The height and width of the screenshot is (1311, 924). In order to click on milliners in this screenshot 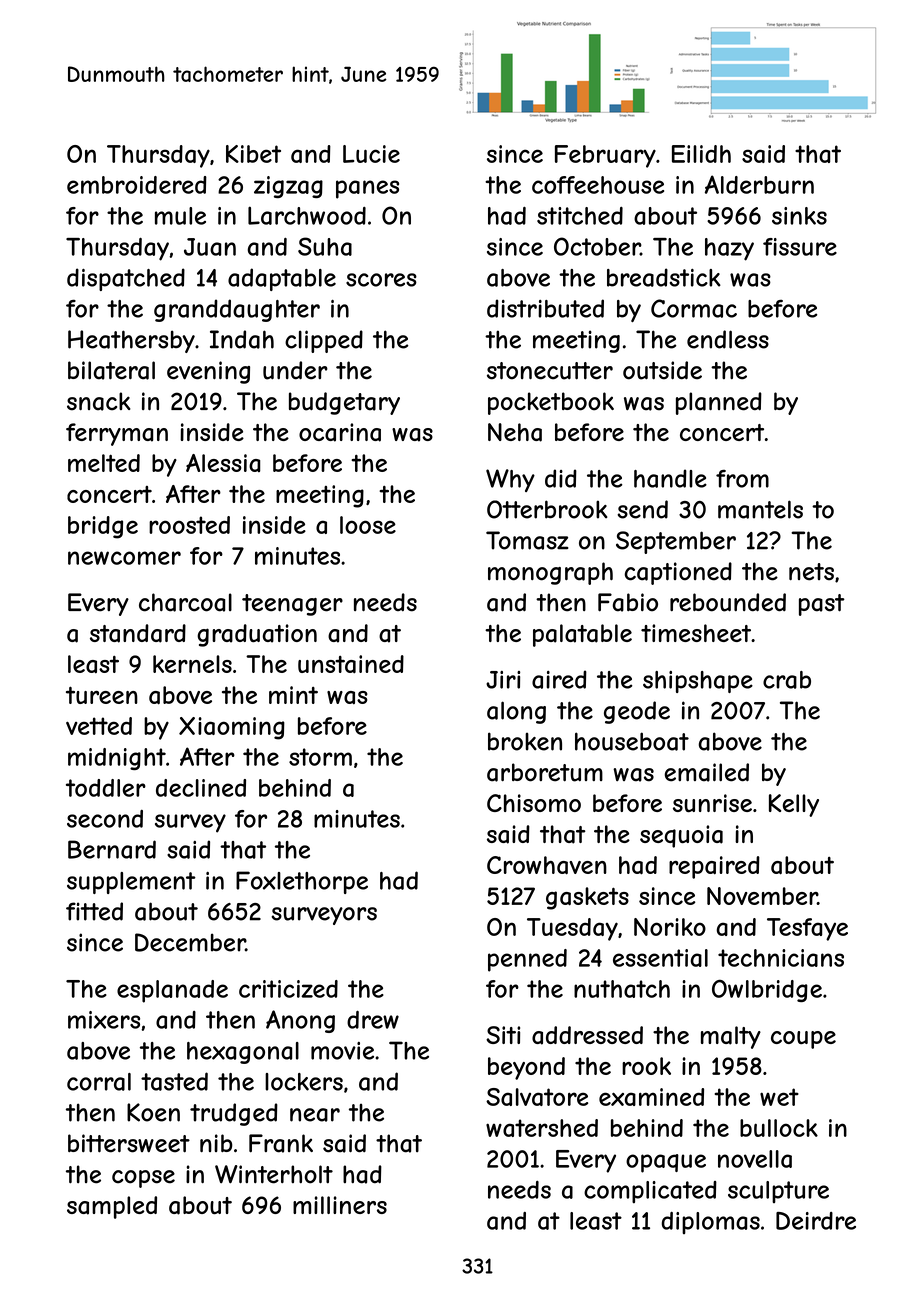, I will do `click(340, 1205)`.
